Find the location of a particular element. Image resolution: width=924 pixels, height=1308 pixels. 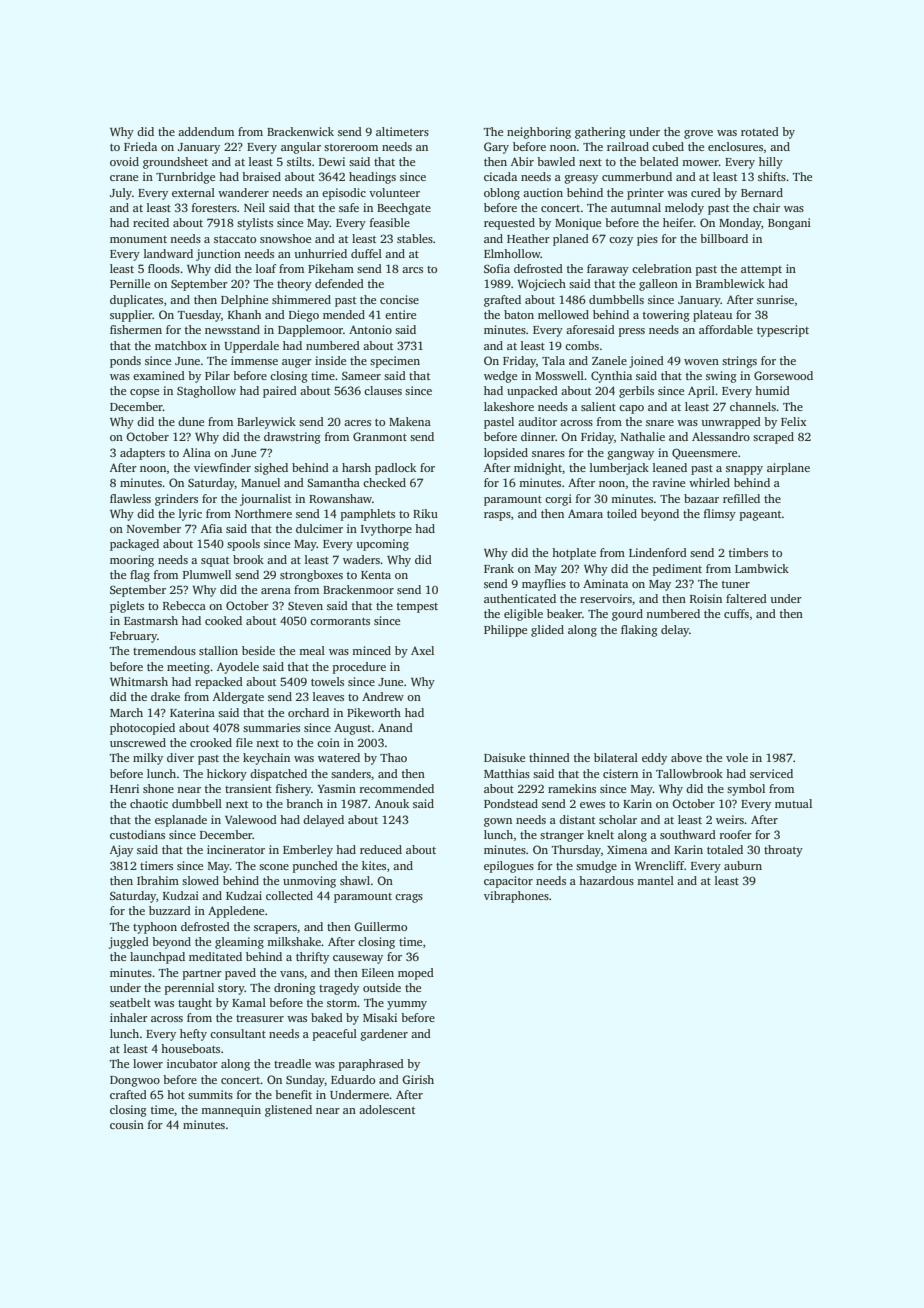

auburn is located at coordinates (743, 865).
